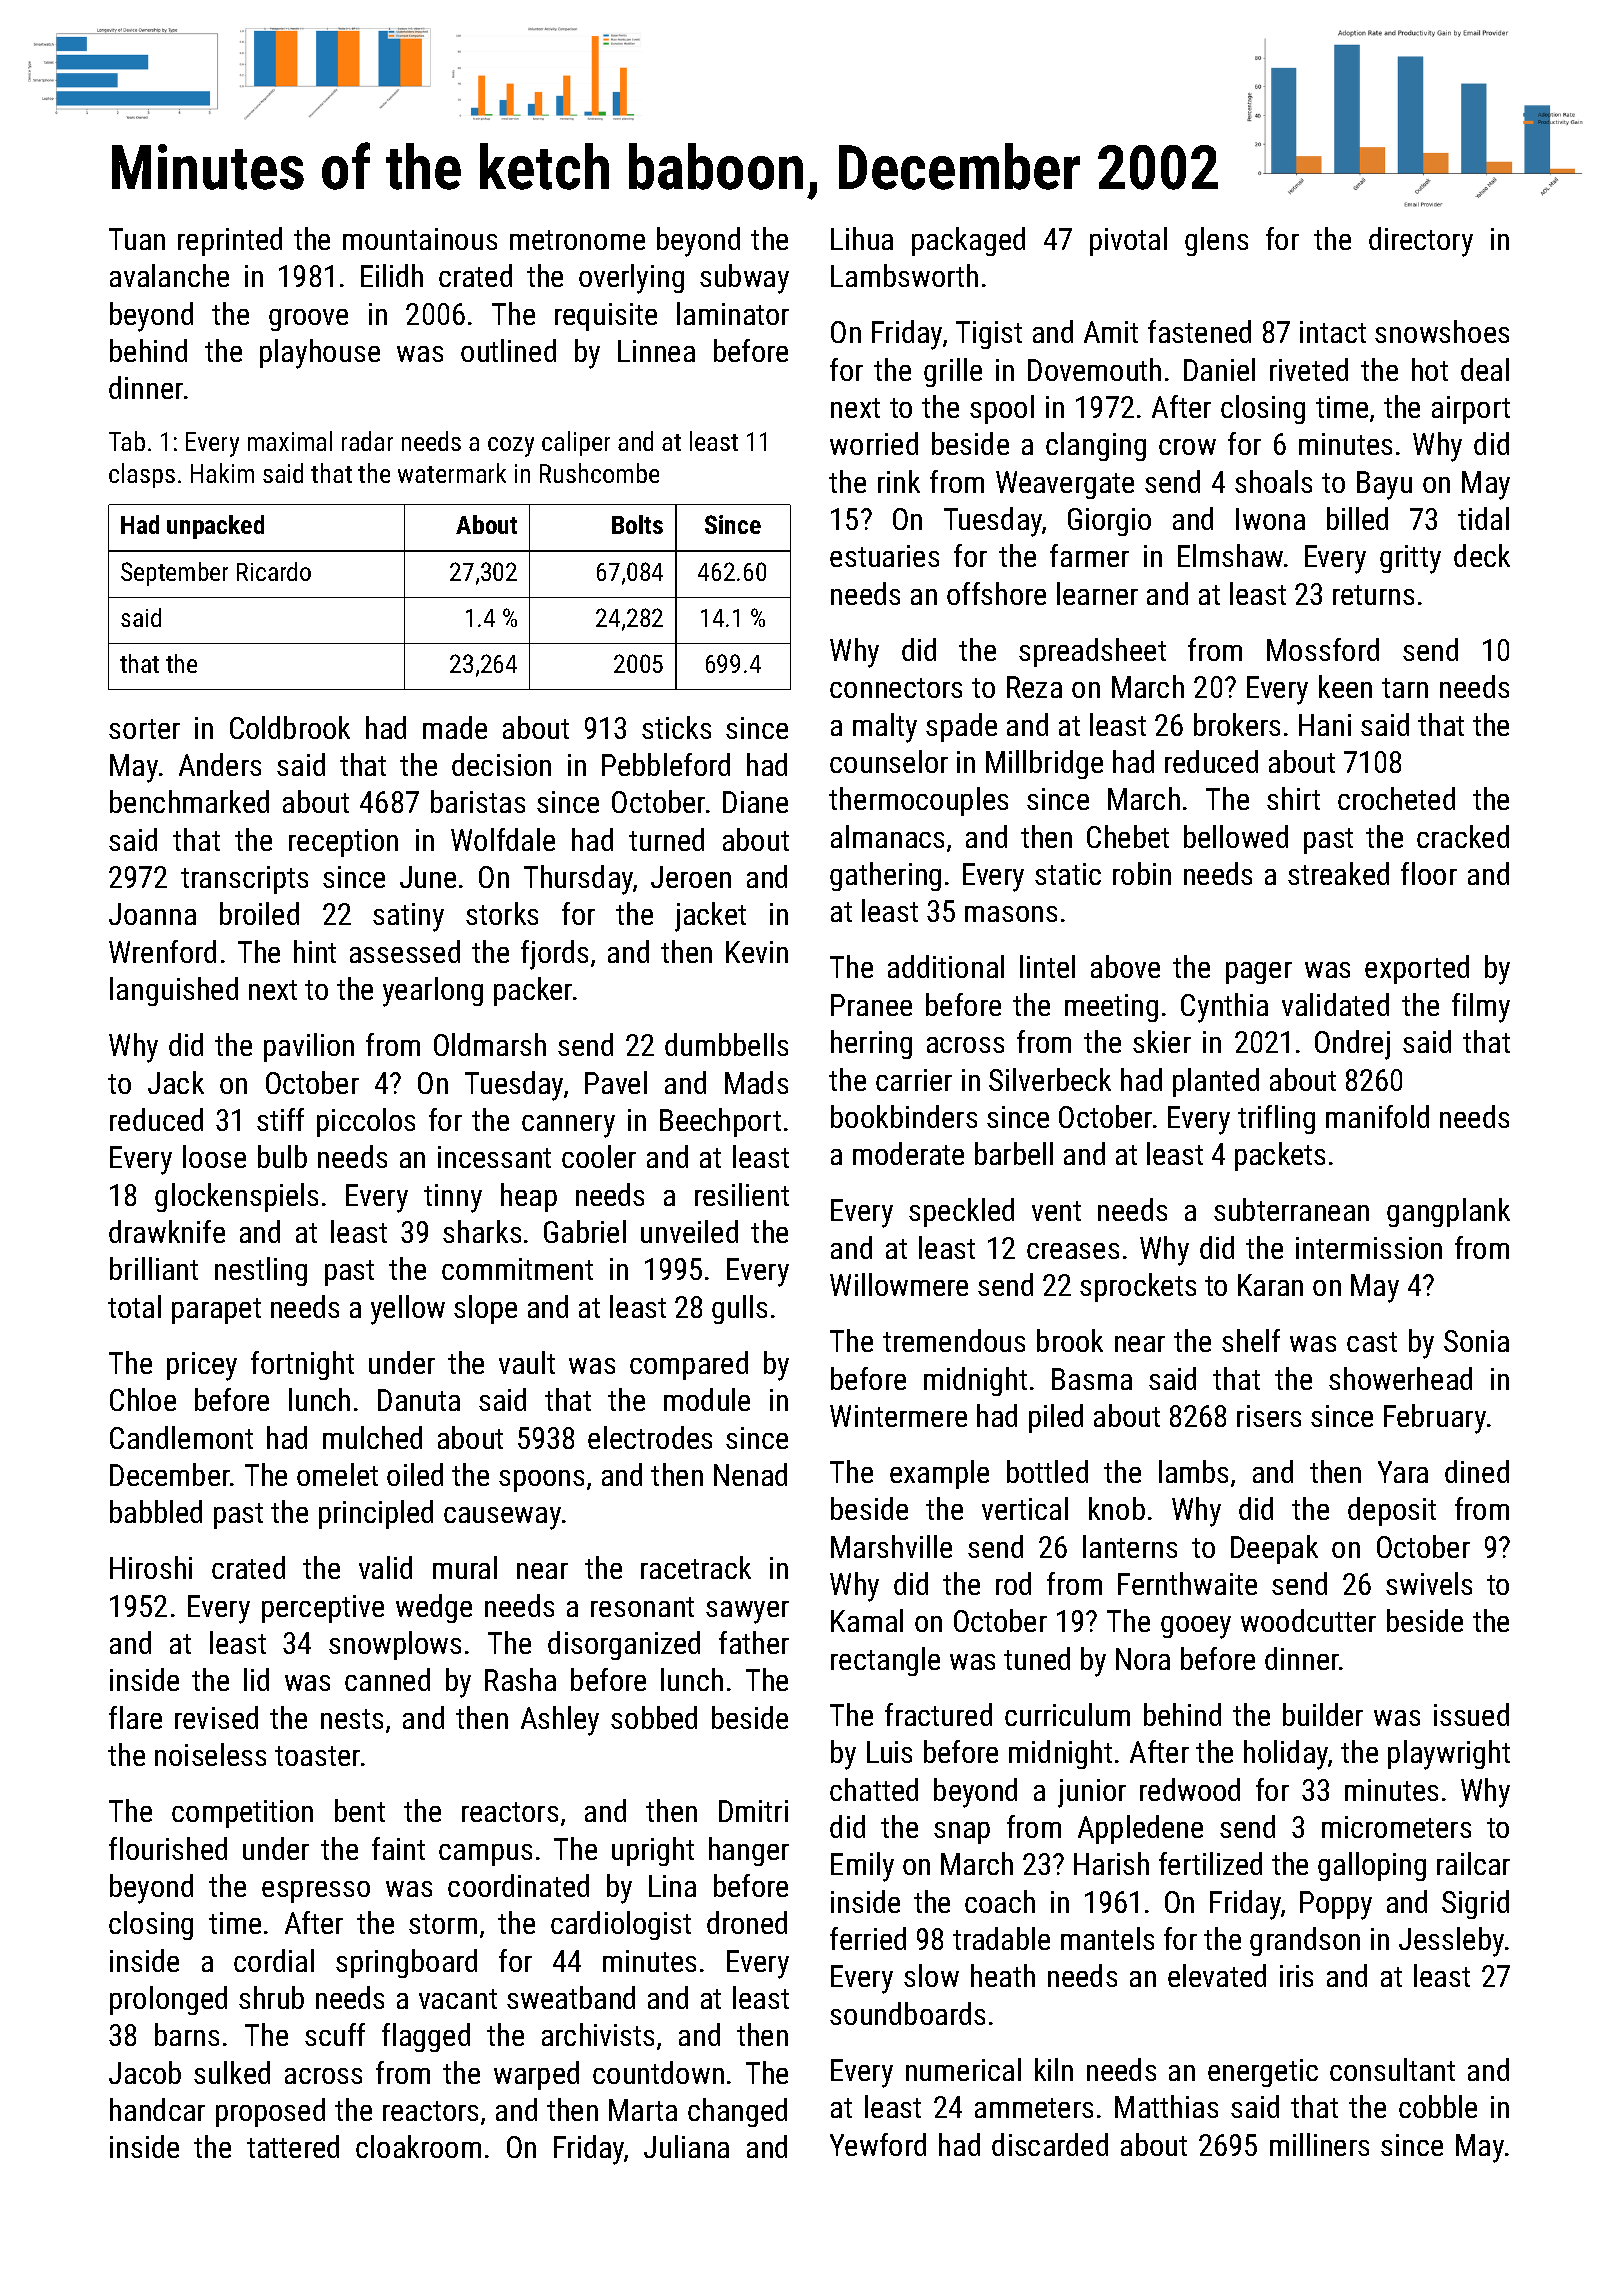  I want to click on Tuan, so click(137, 239).
